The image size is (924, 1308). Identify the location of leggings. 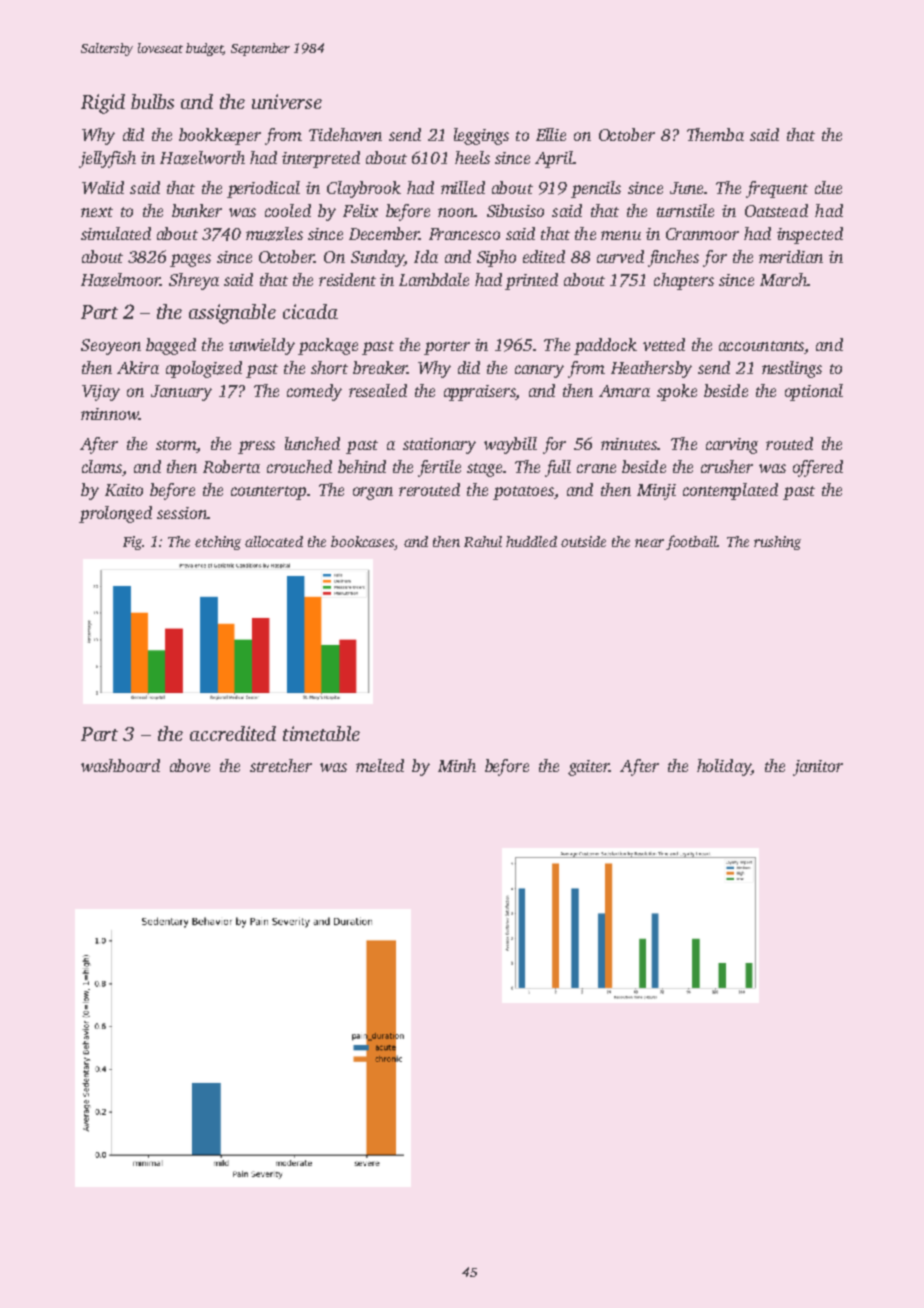
(481, 136).
